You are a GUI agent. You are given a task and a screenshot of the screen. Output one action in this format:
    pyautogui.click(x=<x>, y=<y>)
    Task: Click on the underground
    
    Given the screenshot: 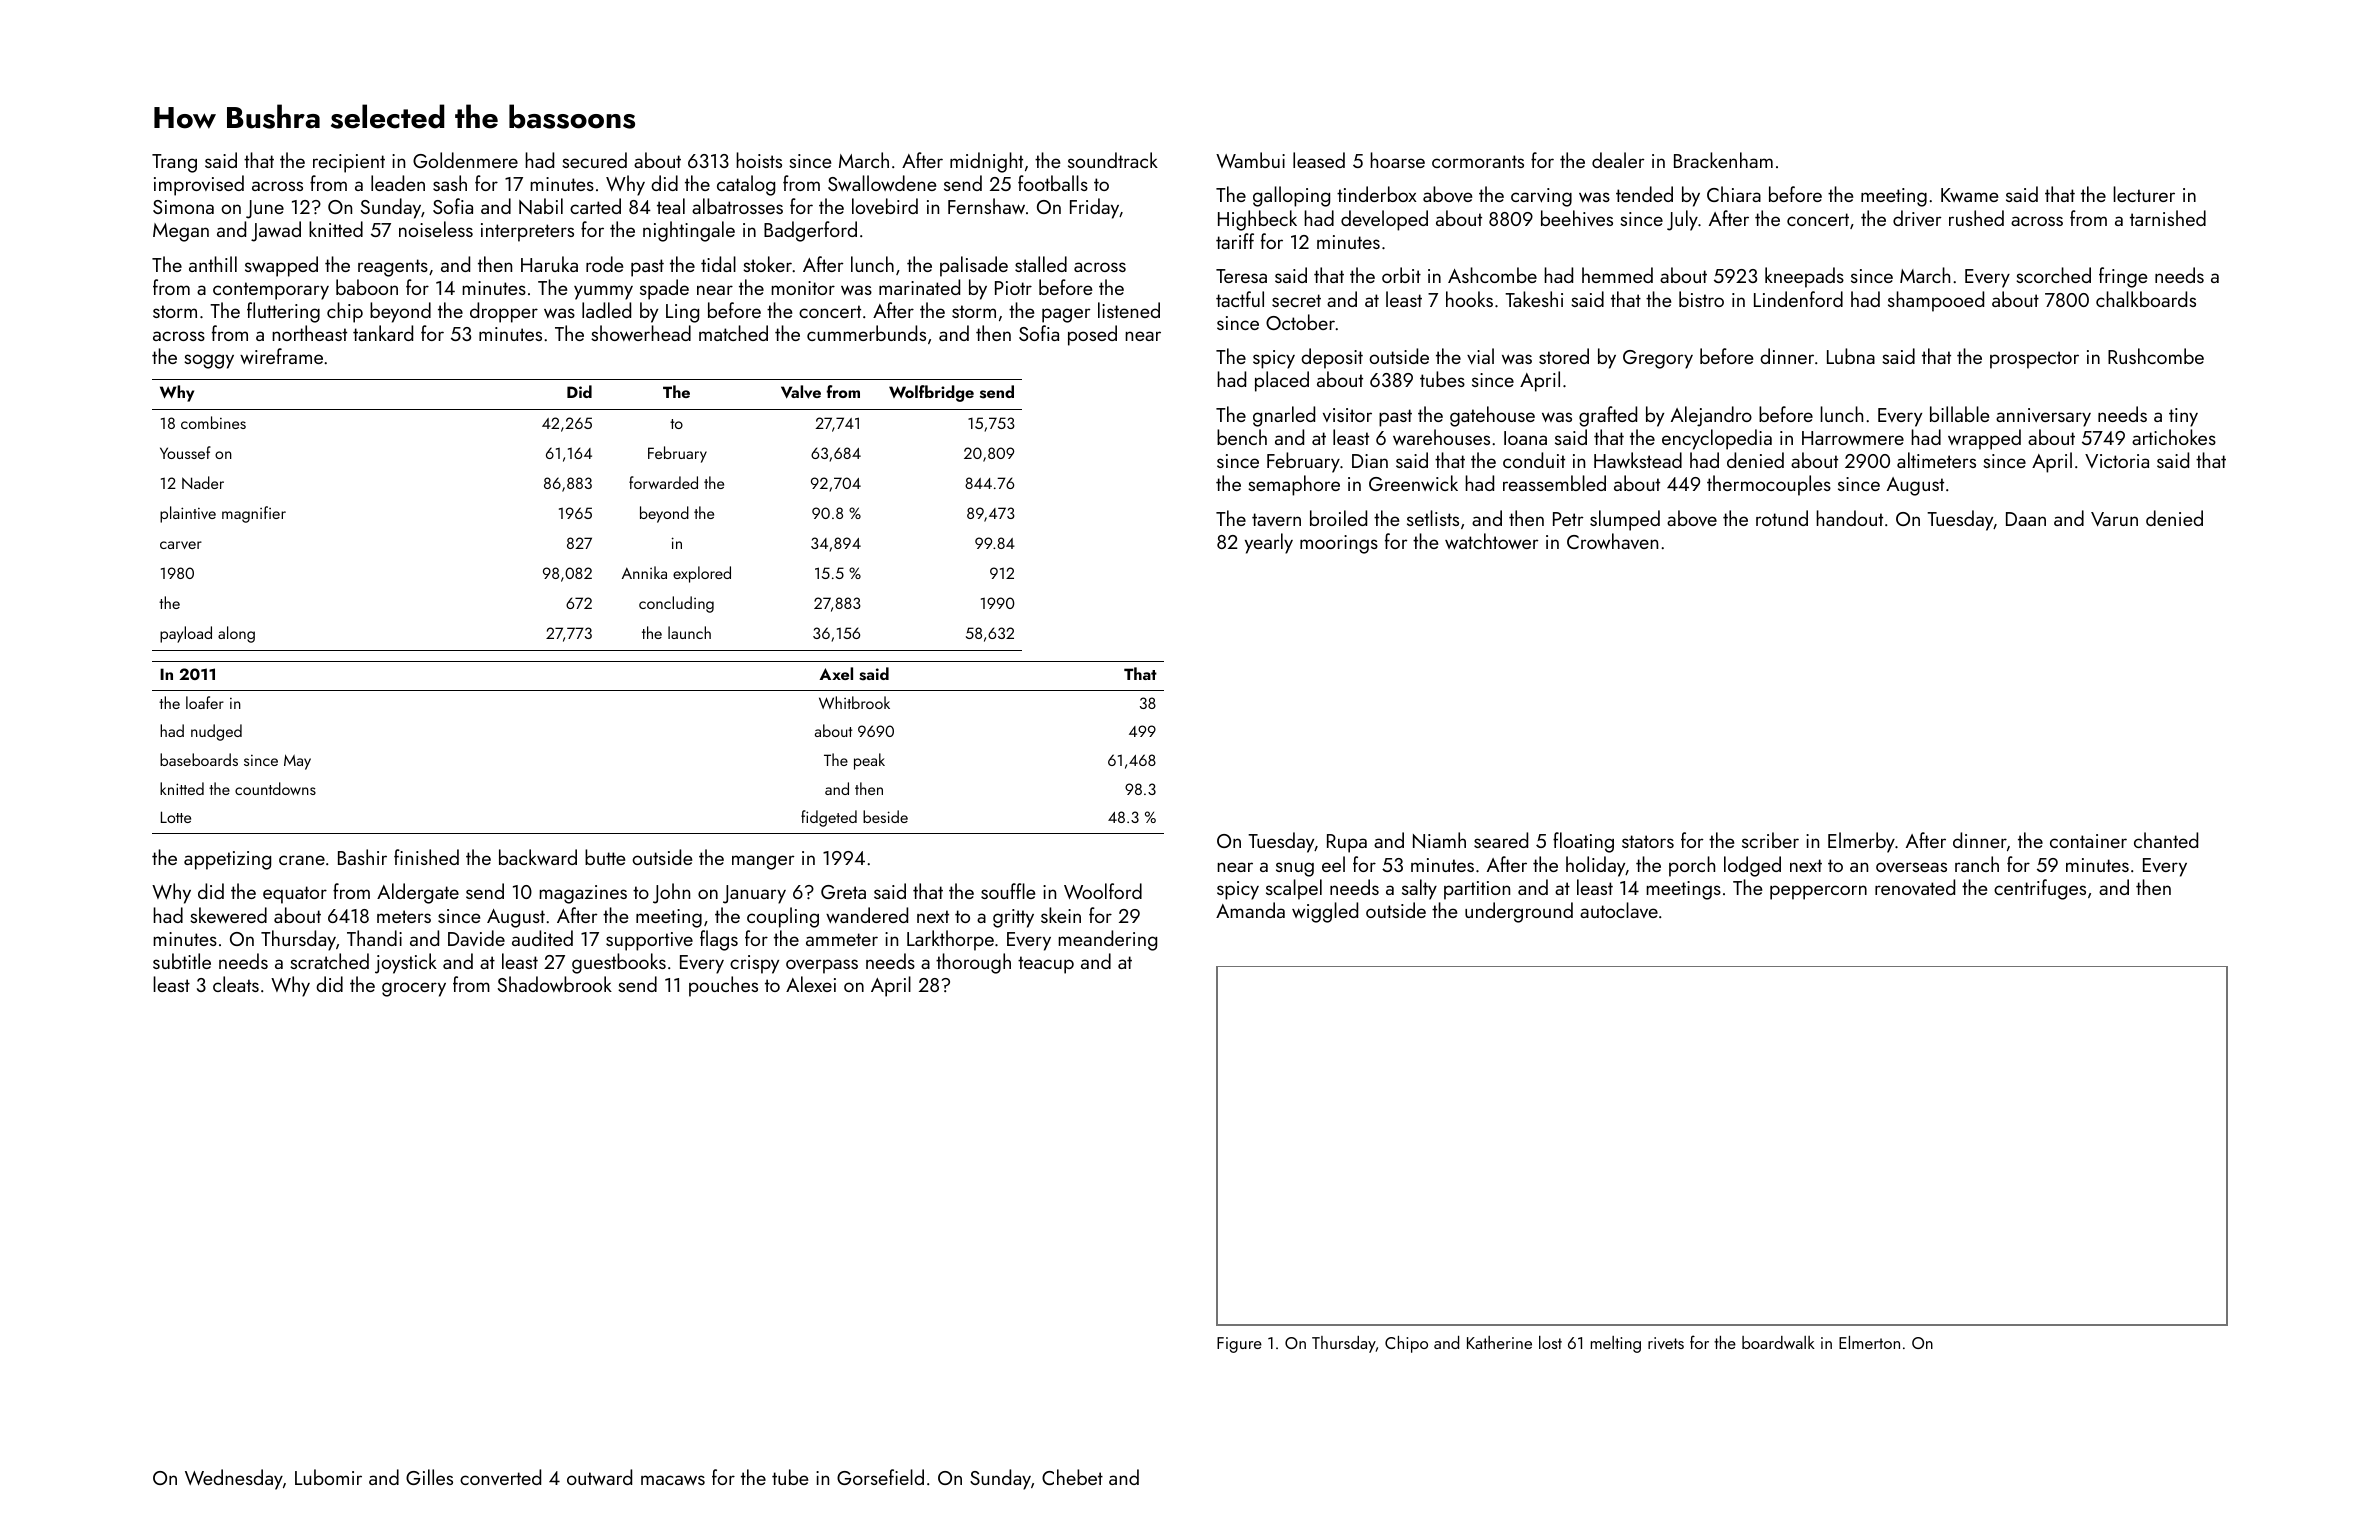 What is the action you would take?
    pyautogui.click(x=1519, y=912)
